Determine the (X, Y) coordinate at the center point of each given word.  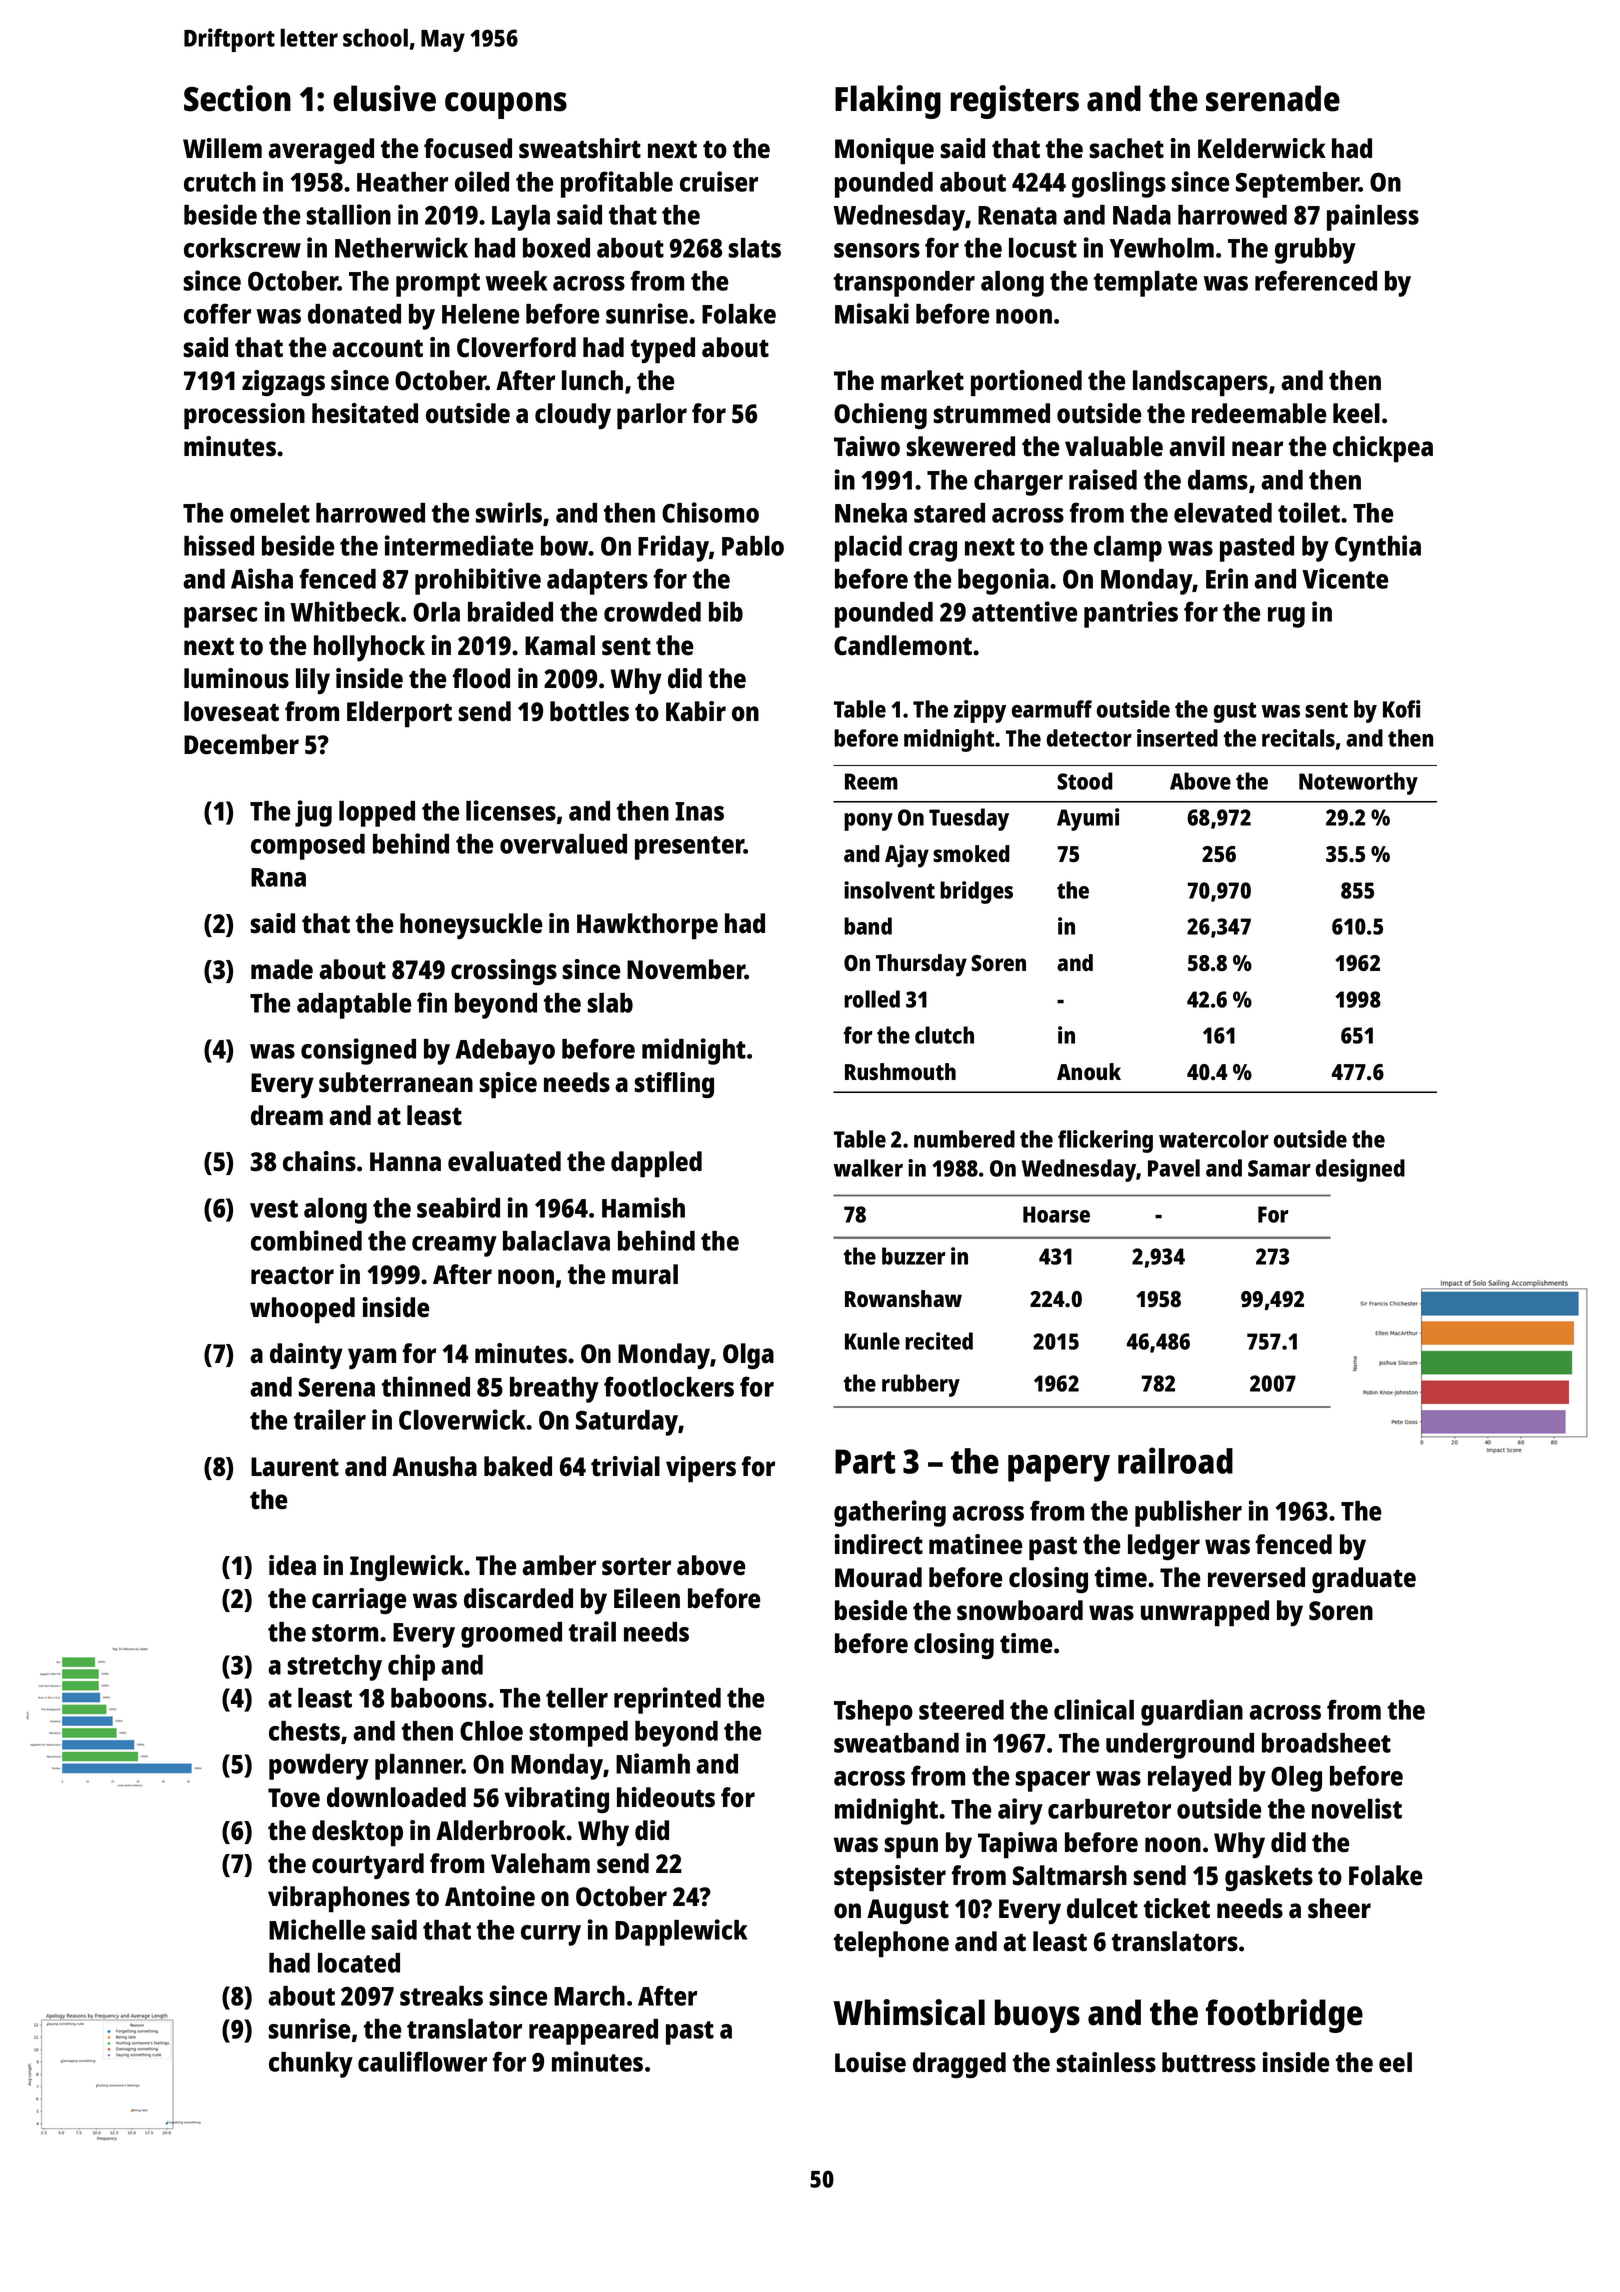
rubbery (921, 1385)
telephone (891, 1944)
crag (933, 551)
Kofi (1401, 709)
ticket (1177, 1908)
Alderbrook (501, 1830)
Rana (278, 877)
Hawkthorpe (647, 926)
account (377, 349)
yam (372, 1358)
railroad (1175, 1460)
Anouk (1089, 1071)
